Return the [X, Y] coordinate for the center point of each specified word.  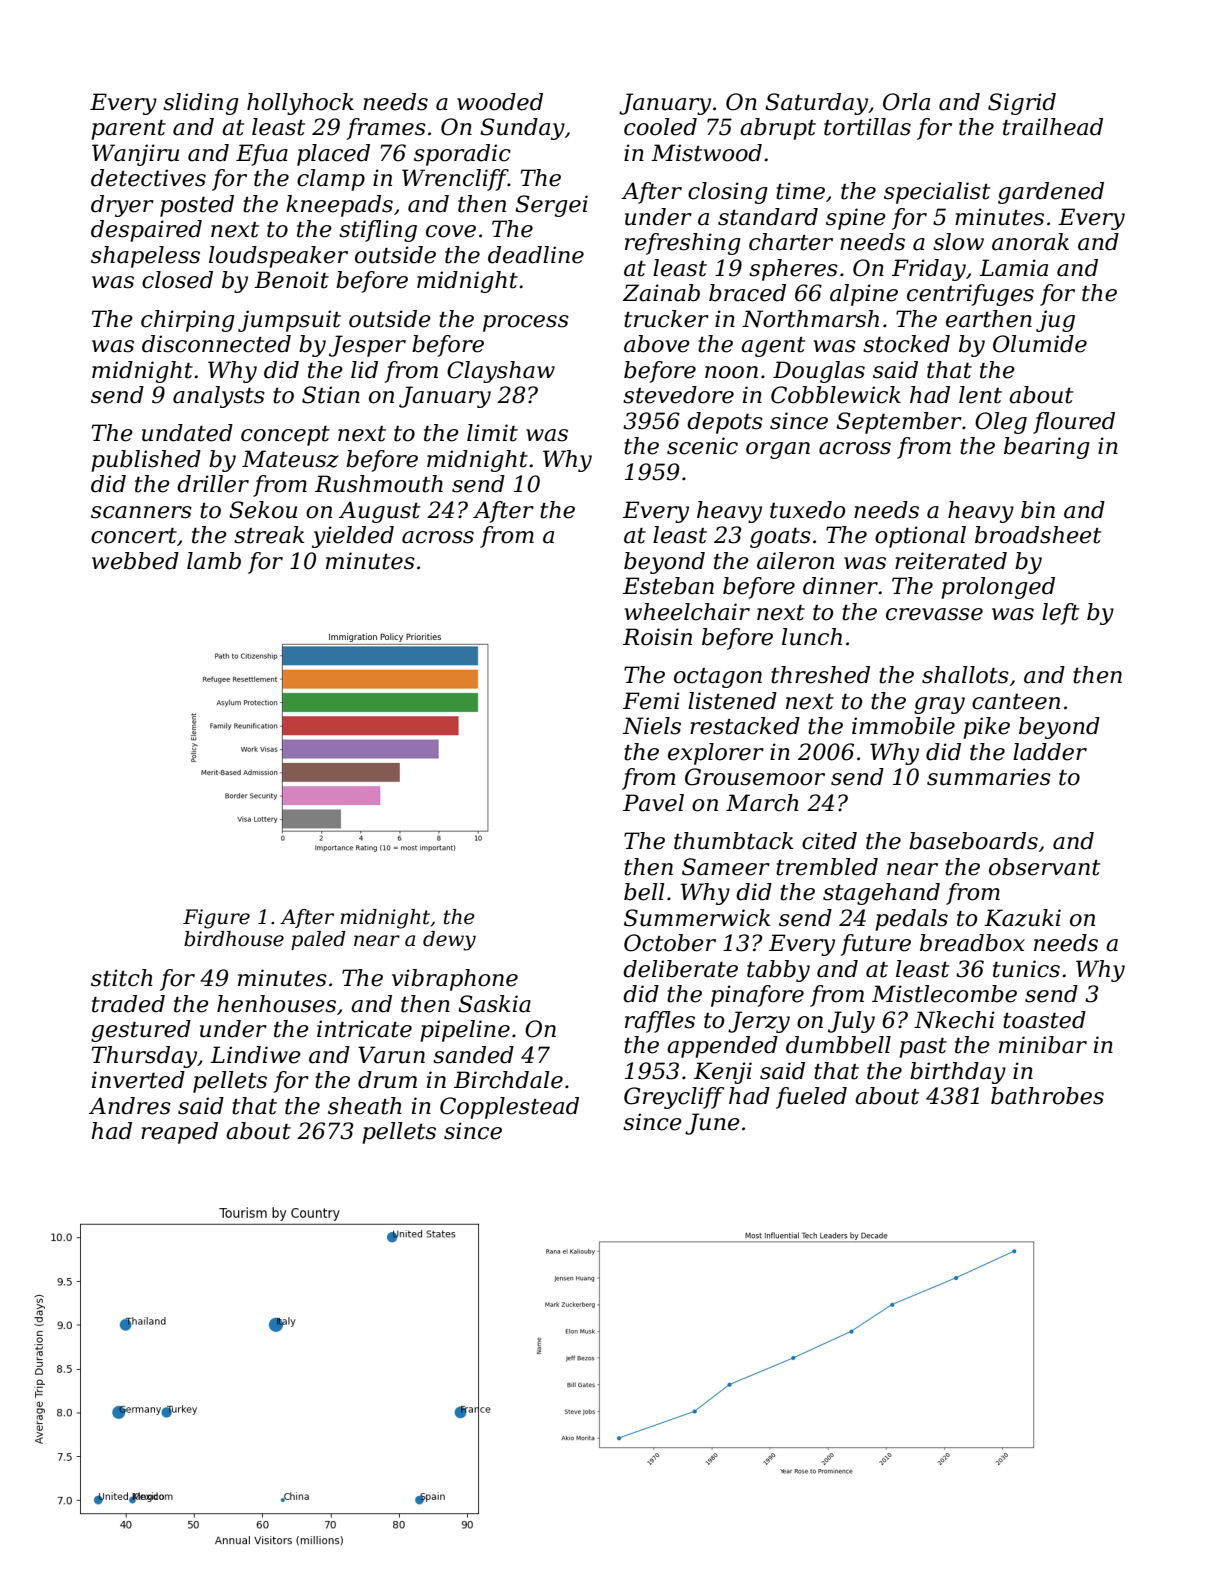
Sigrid [1022, 104]
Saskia [494, 1004]
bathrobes [1047, 1096]
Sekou [263, 510]
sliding [201, 104]
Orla [906, 102]
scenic [702, 446]
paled [318, 940]
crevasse [934, 614]
